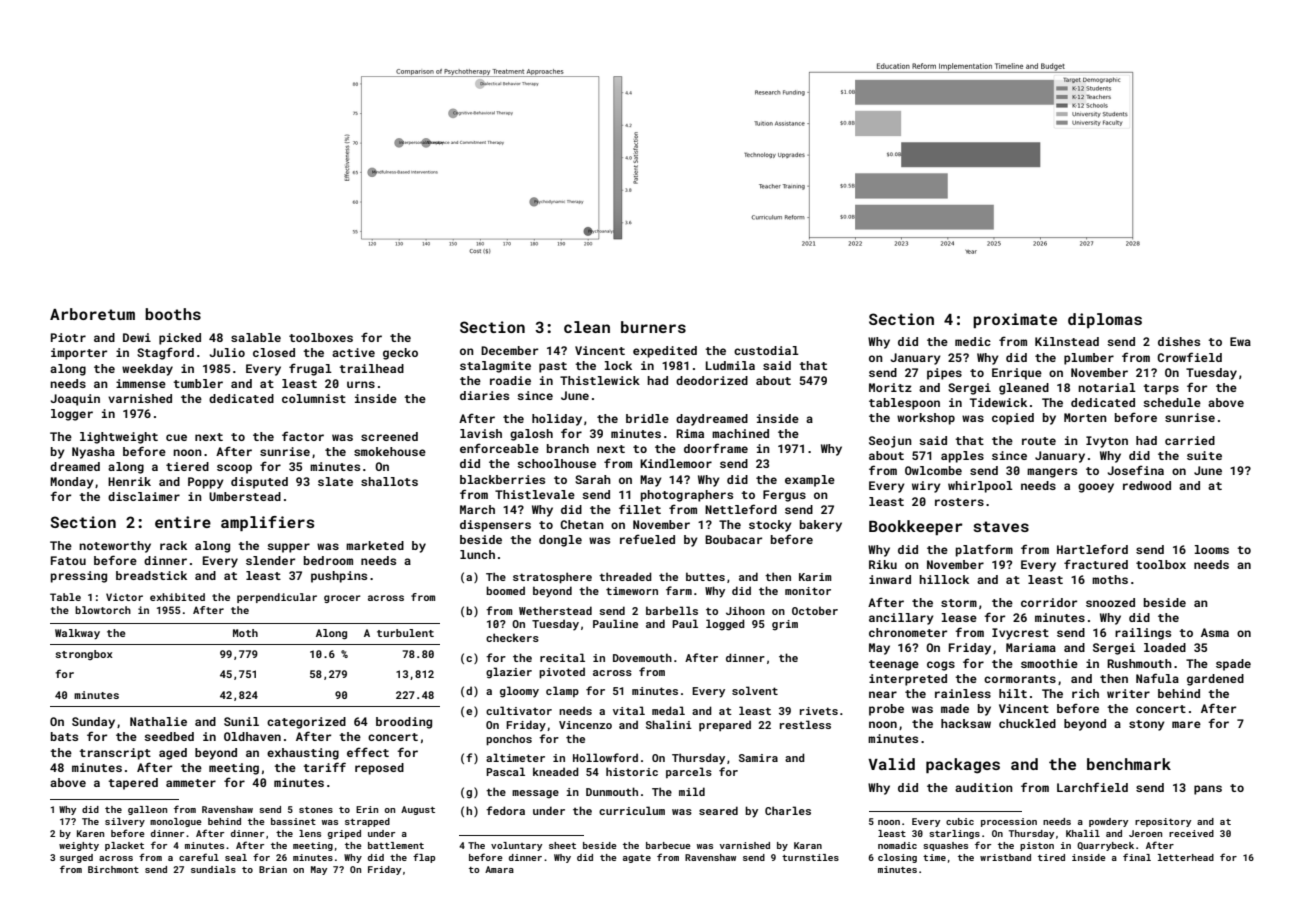  What do you see at coordinates (1089, 359) in the document?
I see `plumber` at bounding box center [1089, 359].
